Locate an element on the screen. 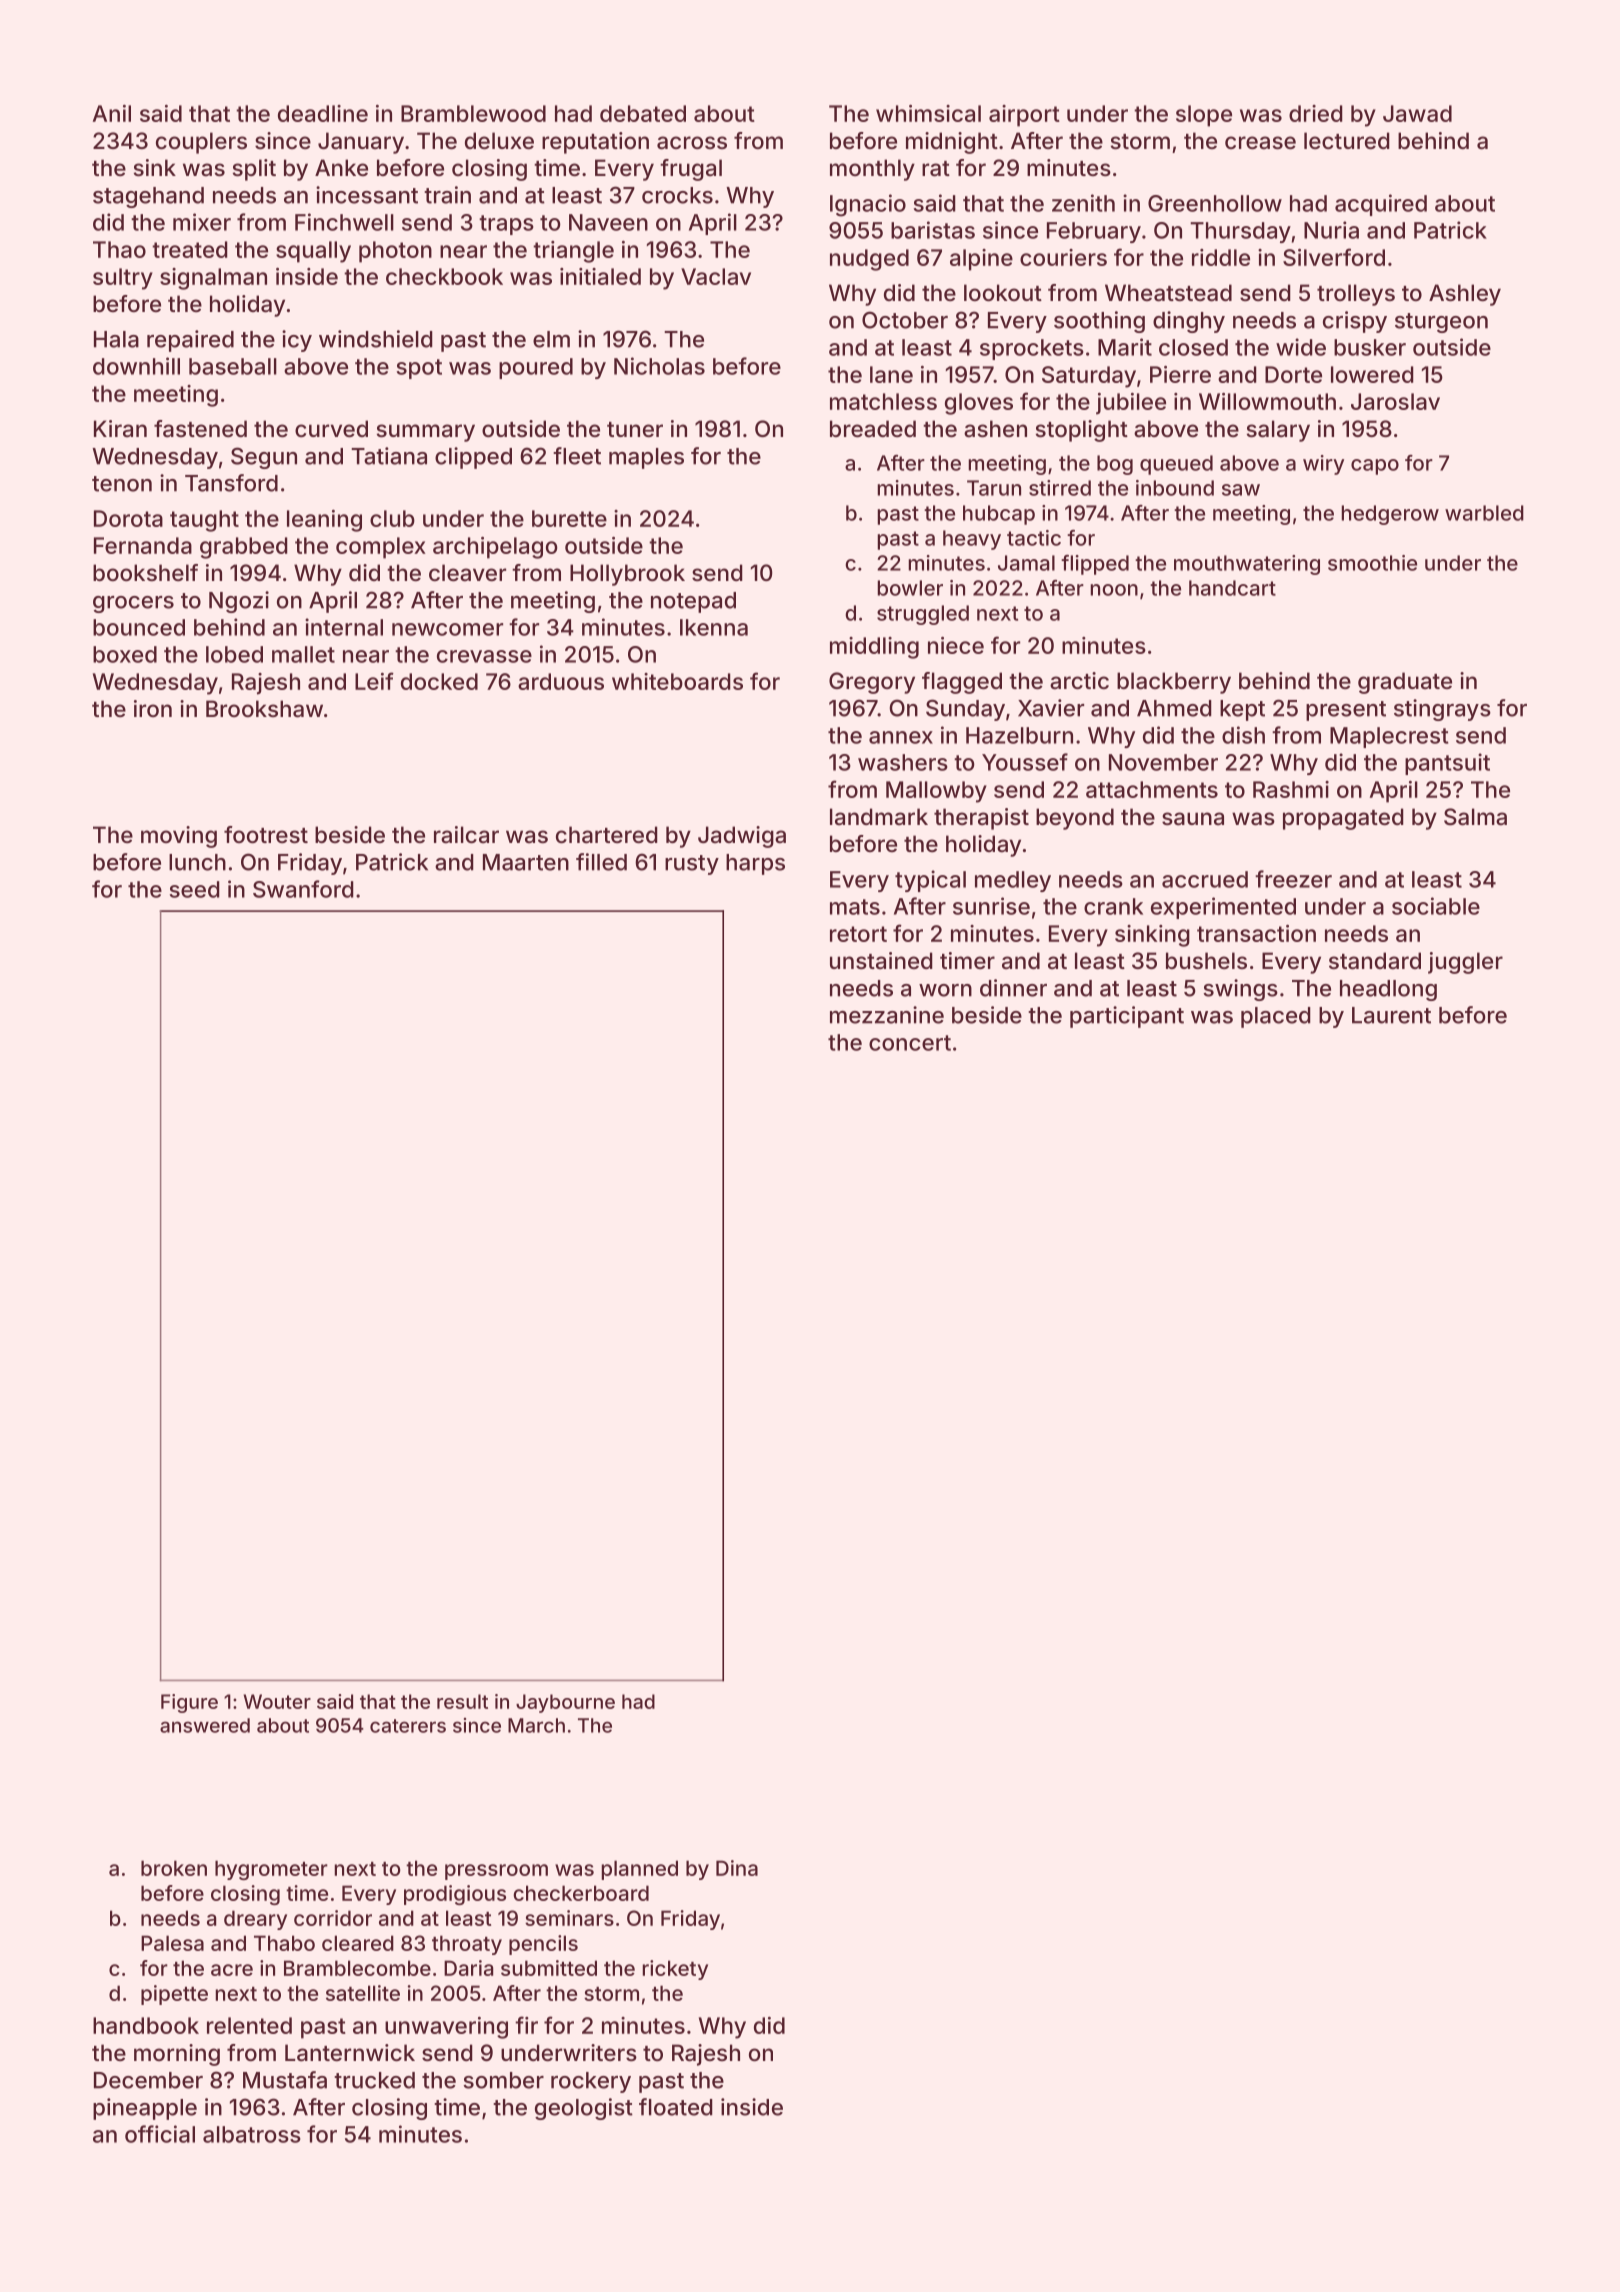 The height and width of the screenshot is (2292, 1620). Dina is located at coordinates (737, 1868).
